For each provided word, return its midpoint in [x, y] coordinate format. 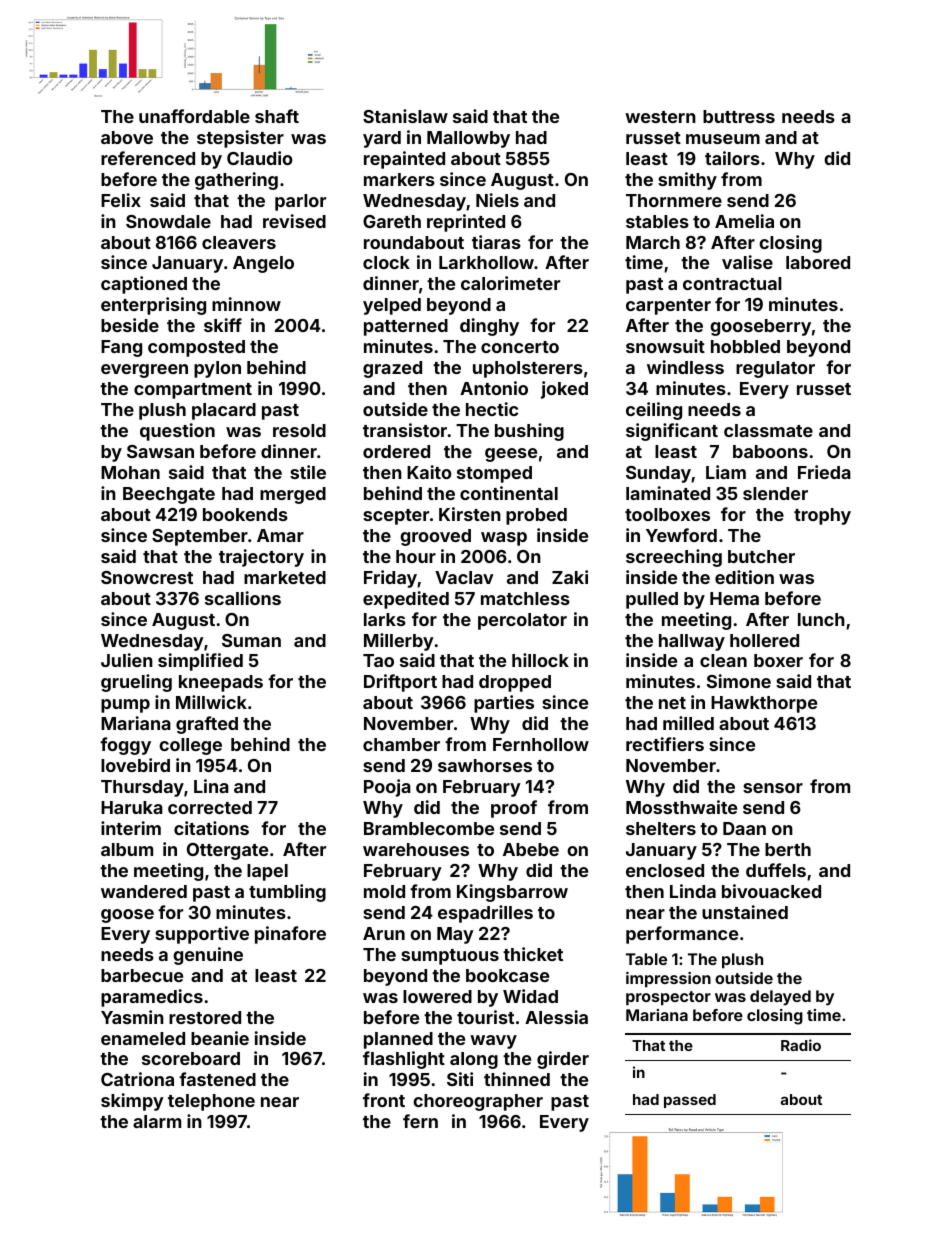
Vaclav [464, 577]
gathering [236, 181]
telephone [211, 1102]
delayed [780, 998]
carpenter [668, 307]
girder [563, 1060]
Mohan [130, 472]
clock [386, 262]
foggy [125, 746]
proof [514, 809]
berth [788, 849]
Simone [739, 681]
